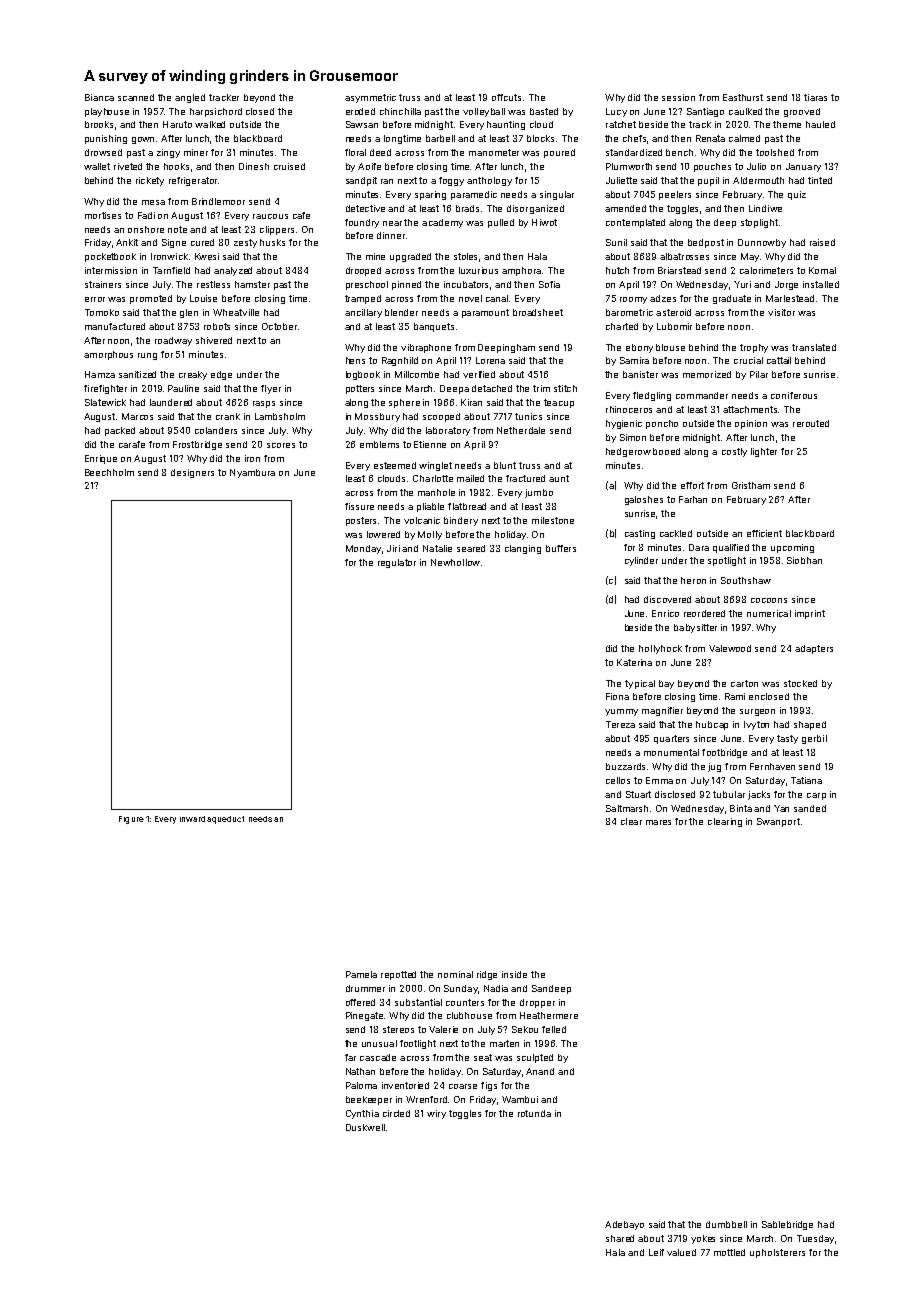  I want to click on Nathan, so click(360, 1071).
